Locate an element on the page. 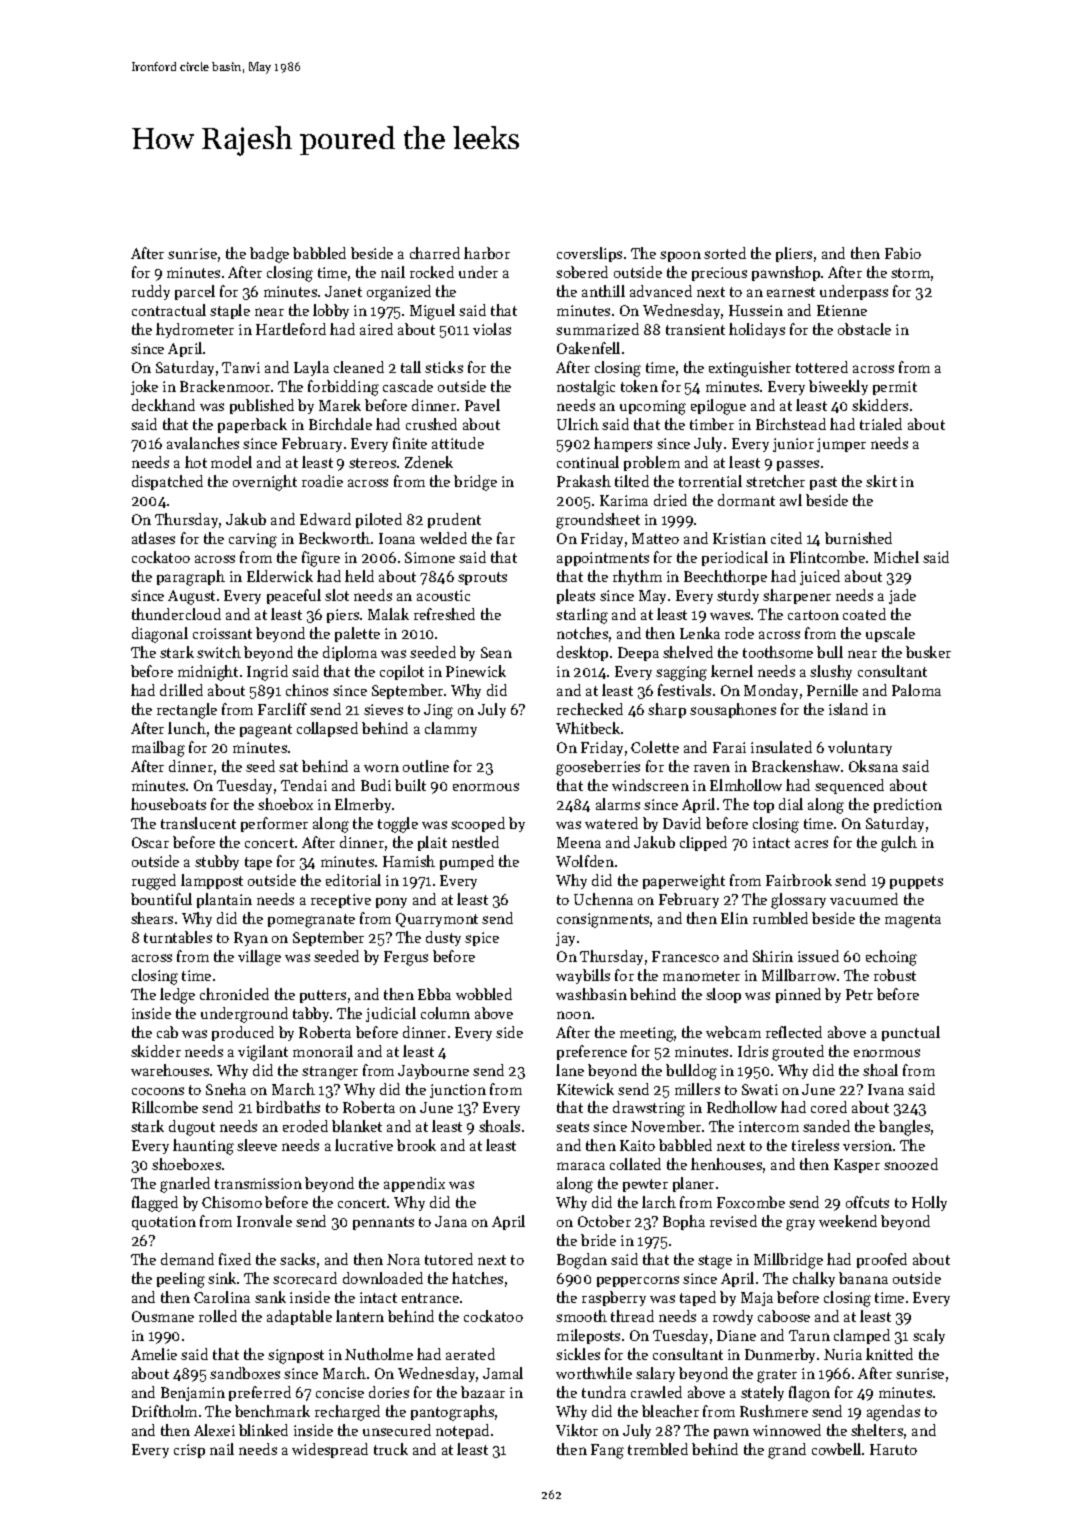 The image size is (1083, 1538). dried is located at coordinates (670, 500).
